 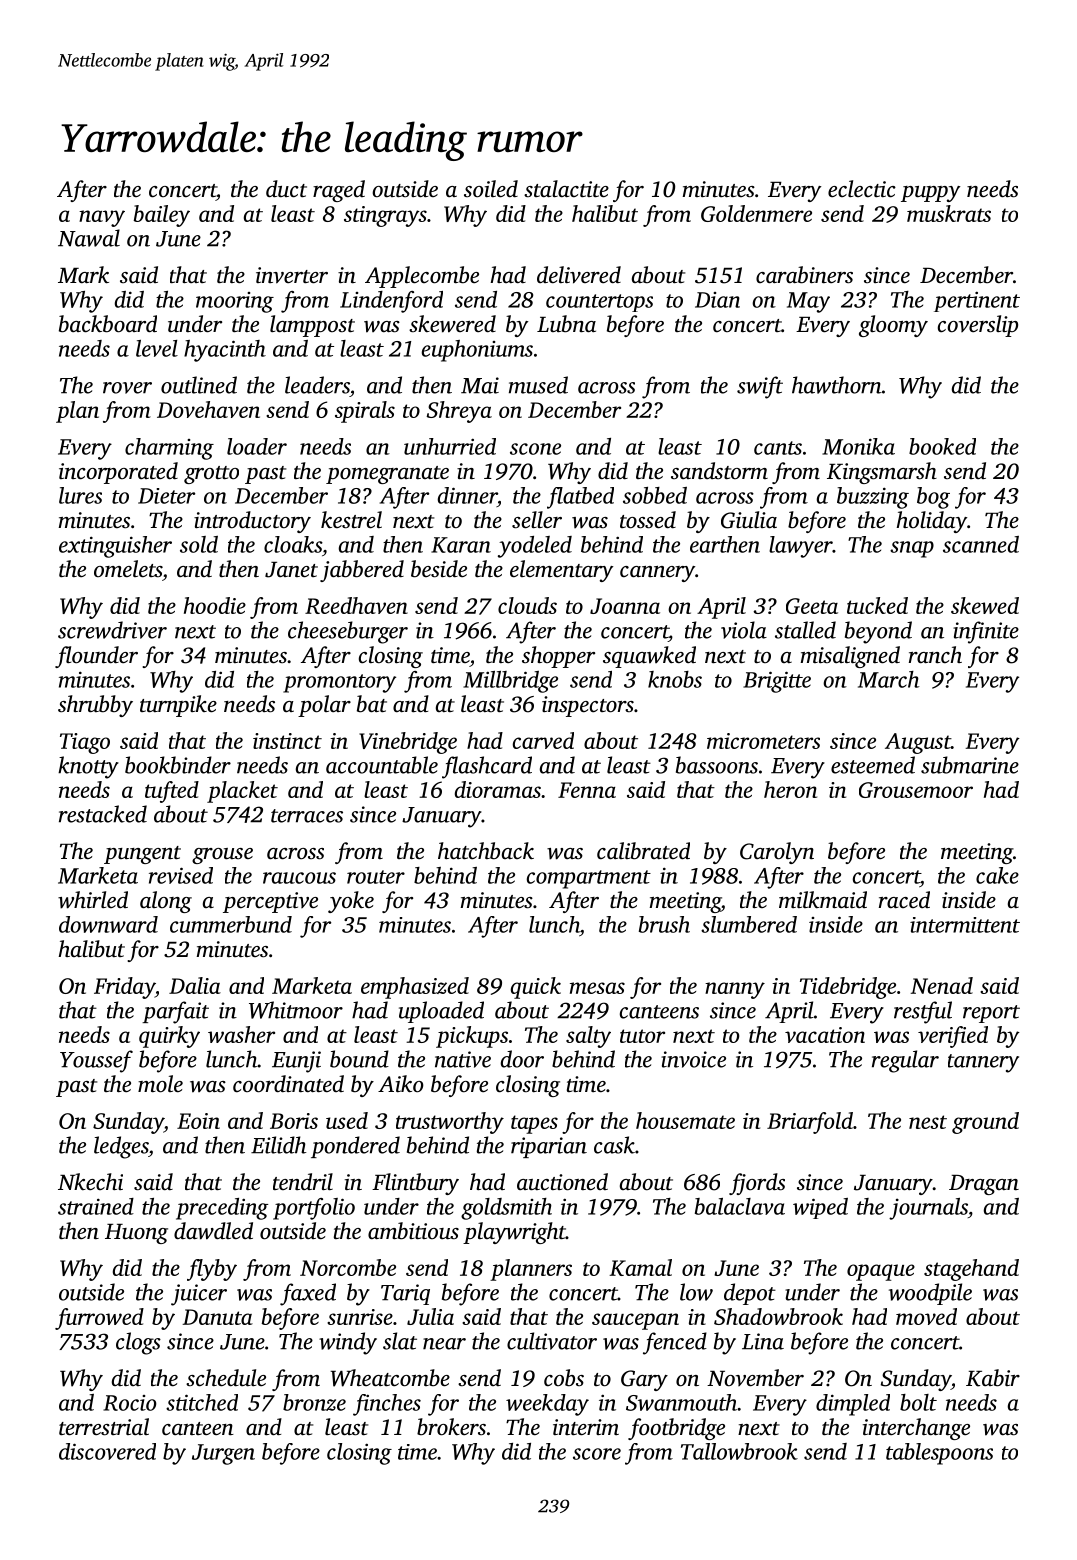 I want to click on submarine, so click(x=970, y=765).
